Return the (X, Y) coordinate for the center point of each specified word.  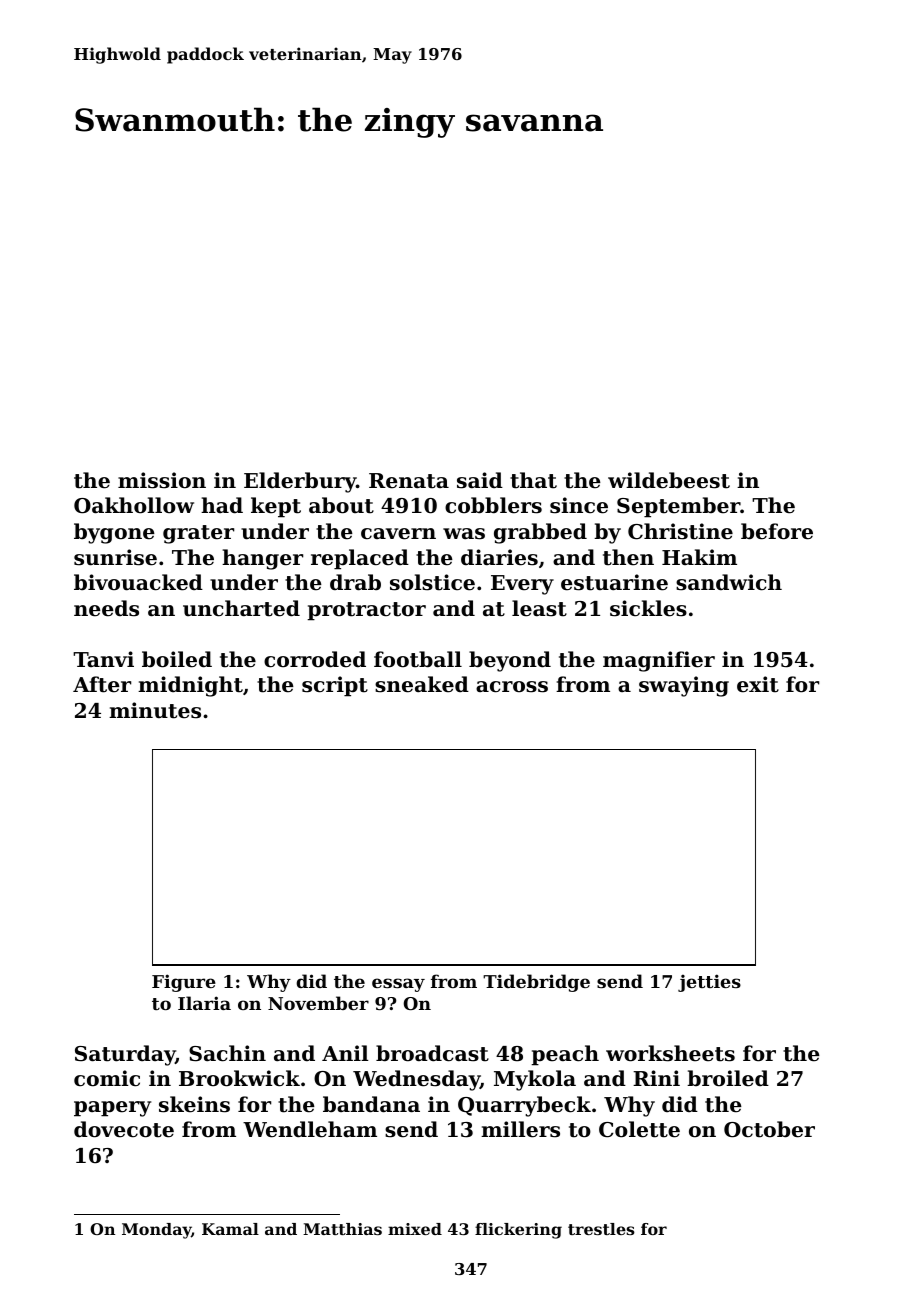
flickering (518, 1231)
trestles (601, 1229)
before (777, 531)
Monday (156, 1231)
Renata (409, 481)
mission (162, 480)
